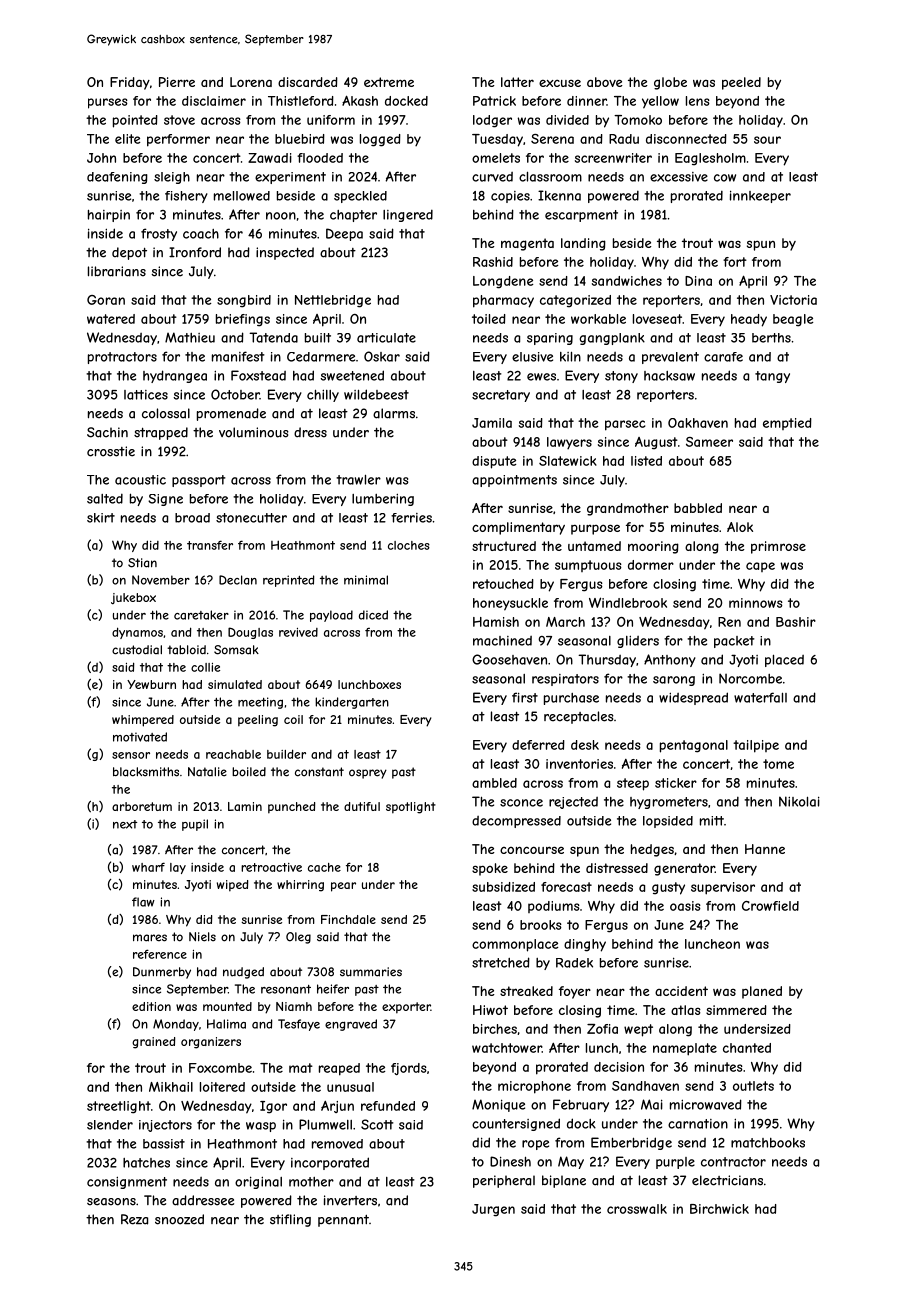 The image size is (908, 1316). I want to click on Friday, so click(130, 83).
